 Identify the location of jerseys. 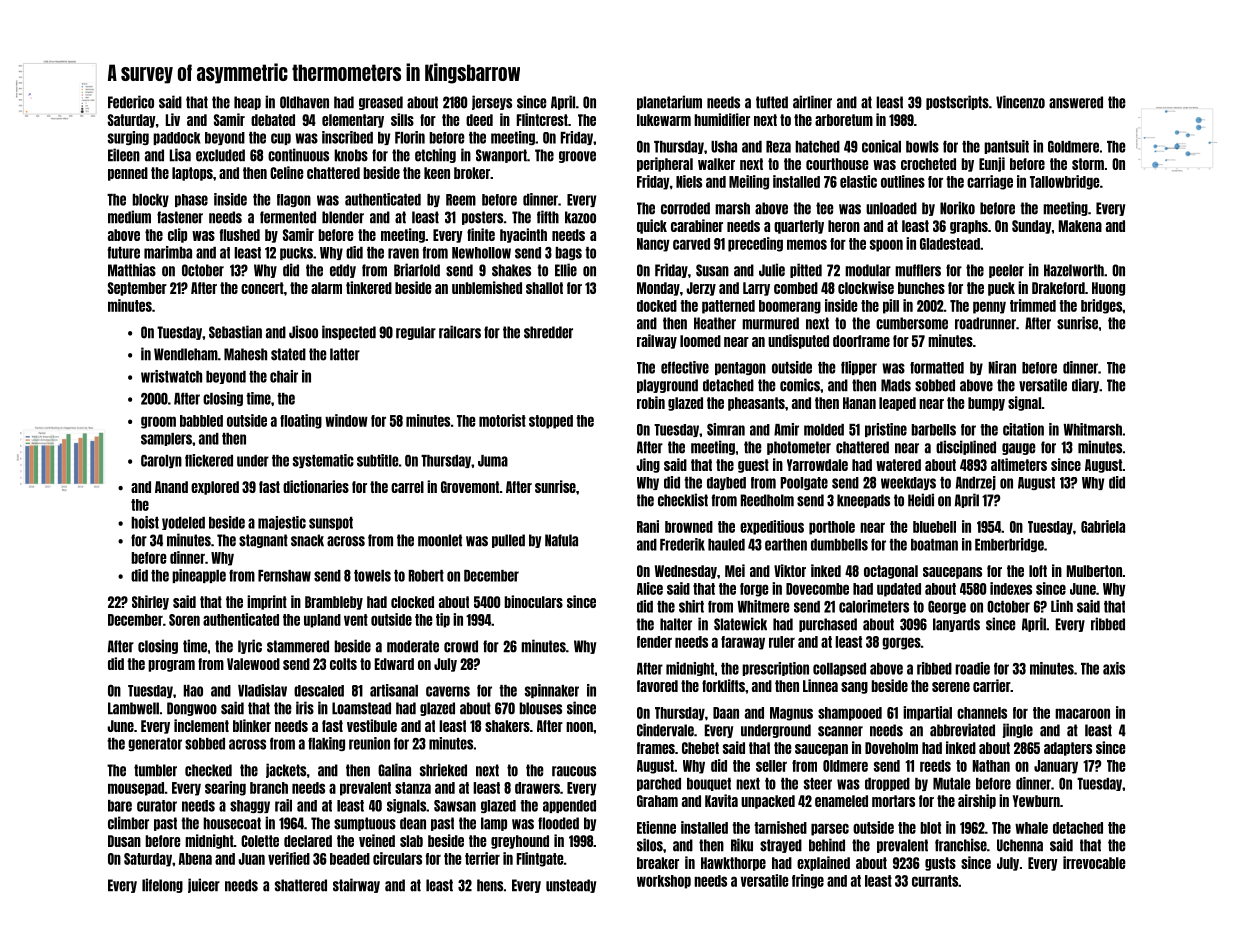
(492, 102).
